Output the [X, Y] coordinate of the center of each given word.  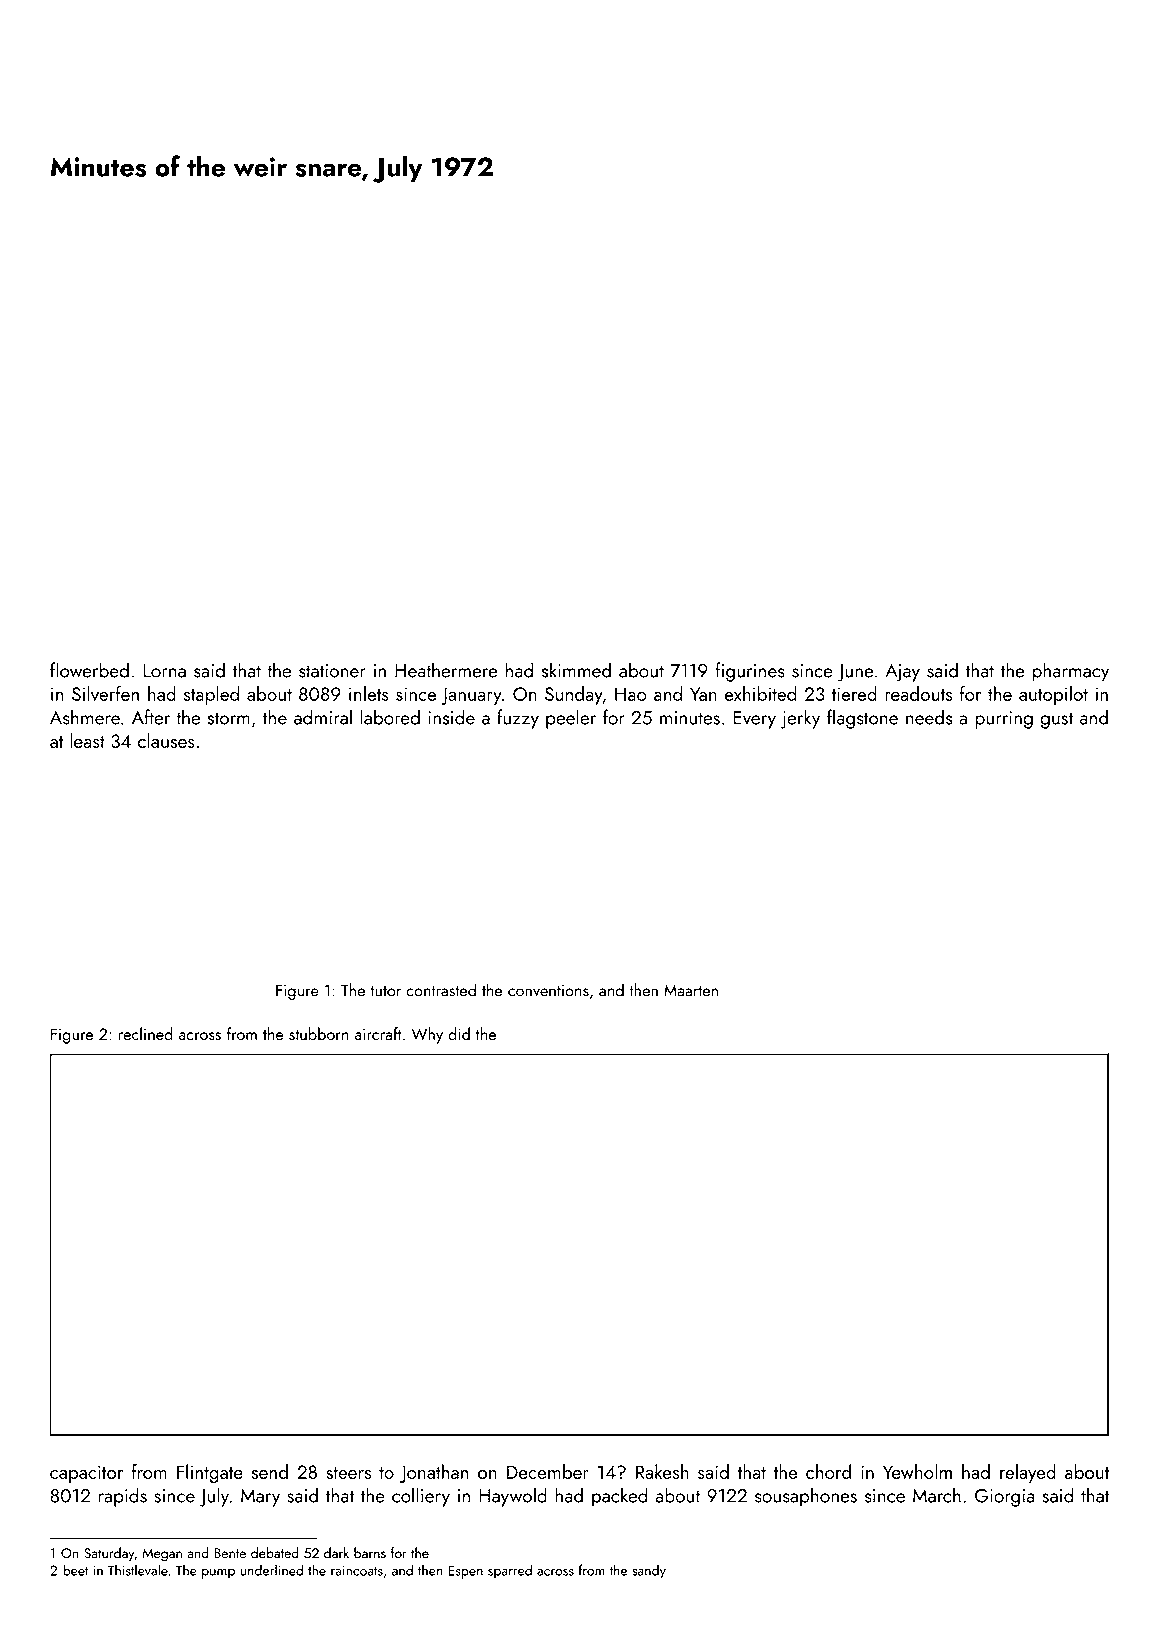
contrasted [441, 990]
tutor [385, 991]
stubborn [318, 1033]
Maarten [691, 991]
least [87, 740]
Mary [260, 1498]
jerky [800, 719]
